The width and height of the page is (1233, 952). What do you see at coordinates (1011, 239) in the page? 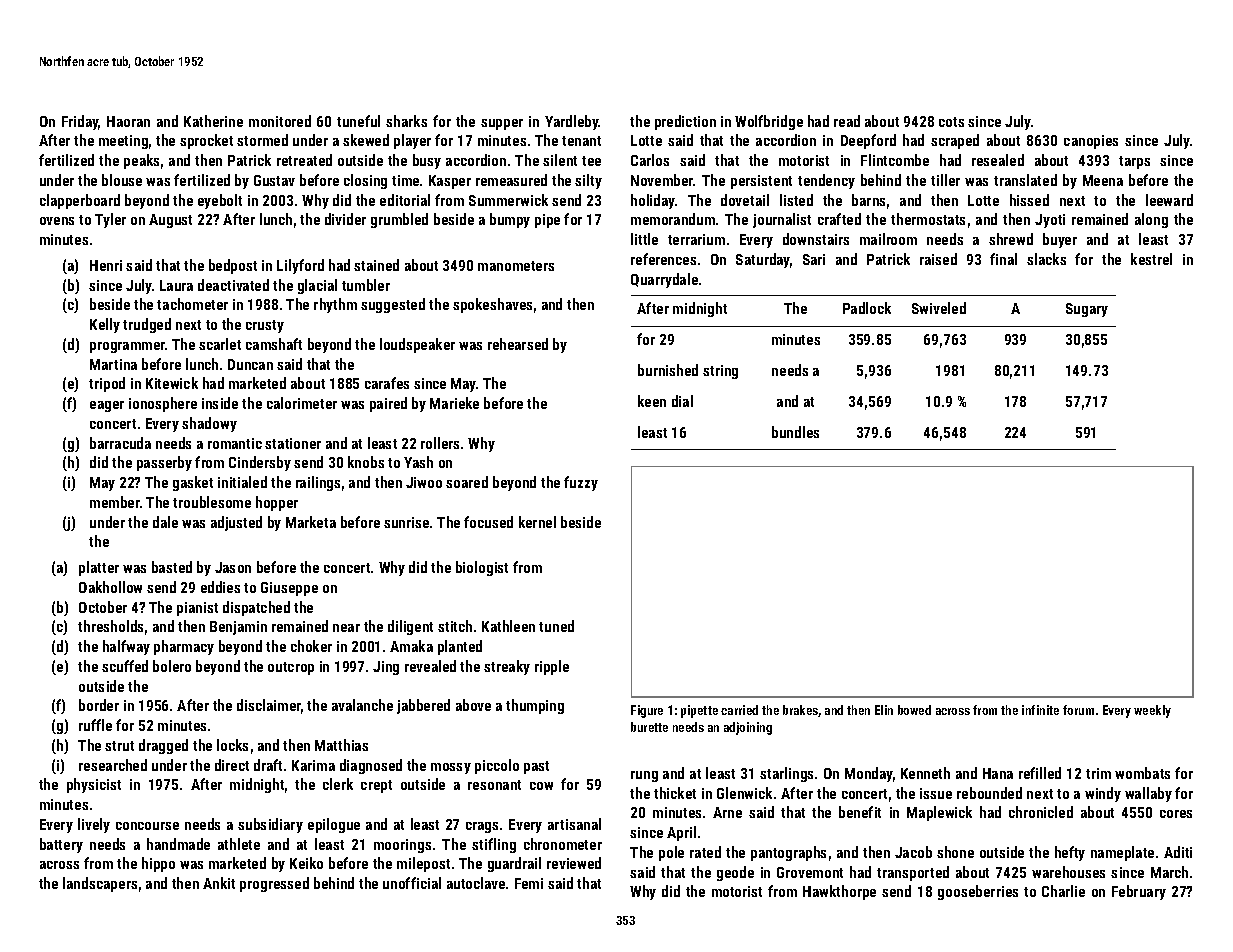
I see `shrewd` at bounding box center [1011, 239].
